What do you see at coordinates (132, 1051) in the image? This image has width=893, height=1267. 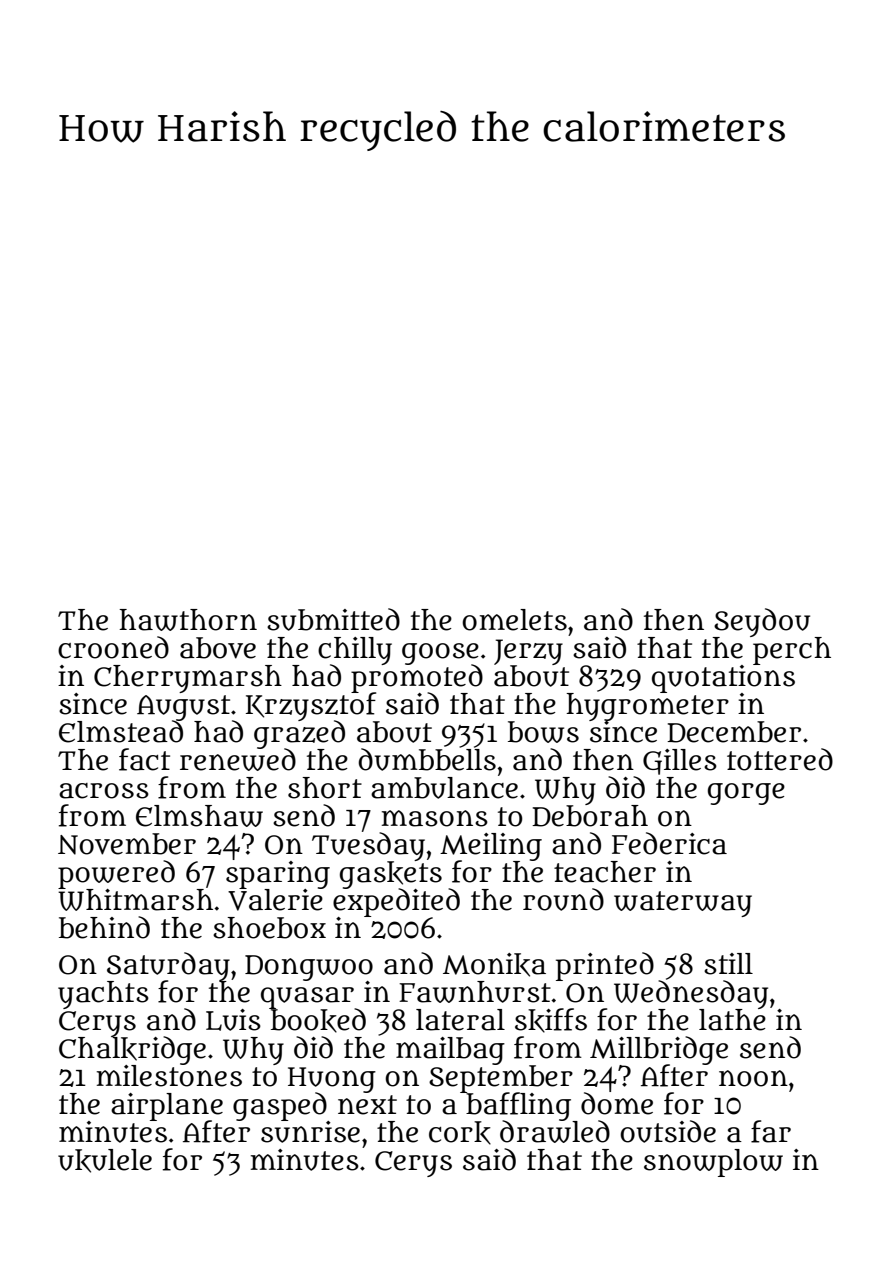 I see `Chalkridge` at bounding box center [132, 1051].
